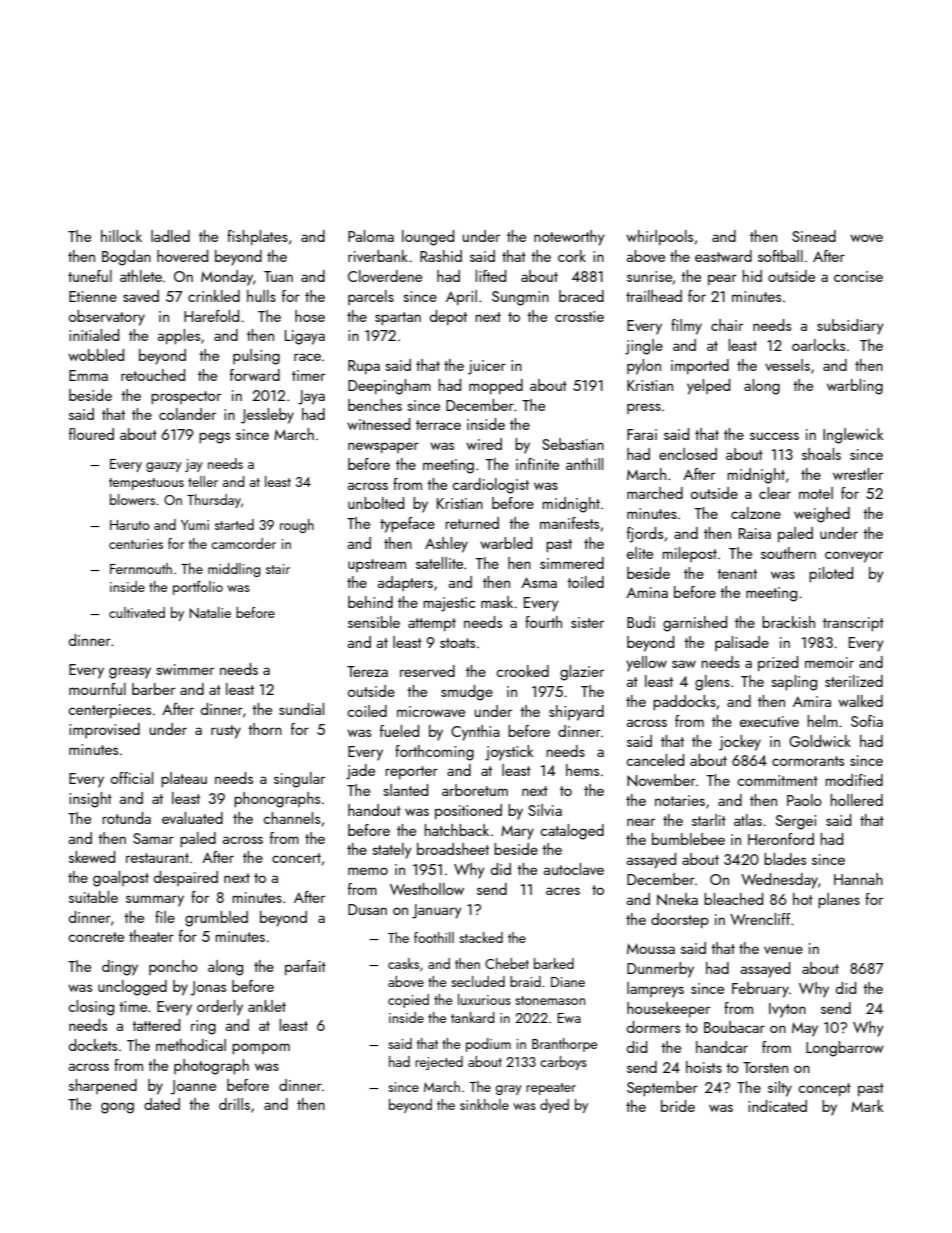  What do you see at coordinates (184, 780) in the document?
I see `plateau` at bounding box center [184, 780].
